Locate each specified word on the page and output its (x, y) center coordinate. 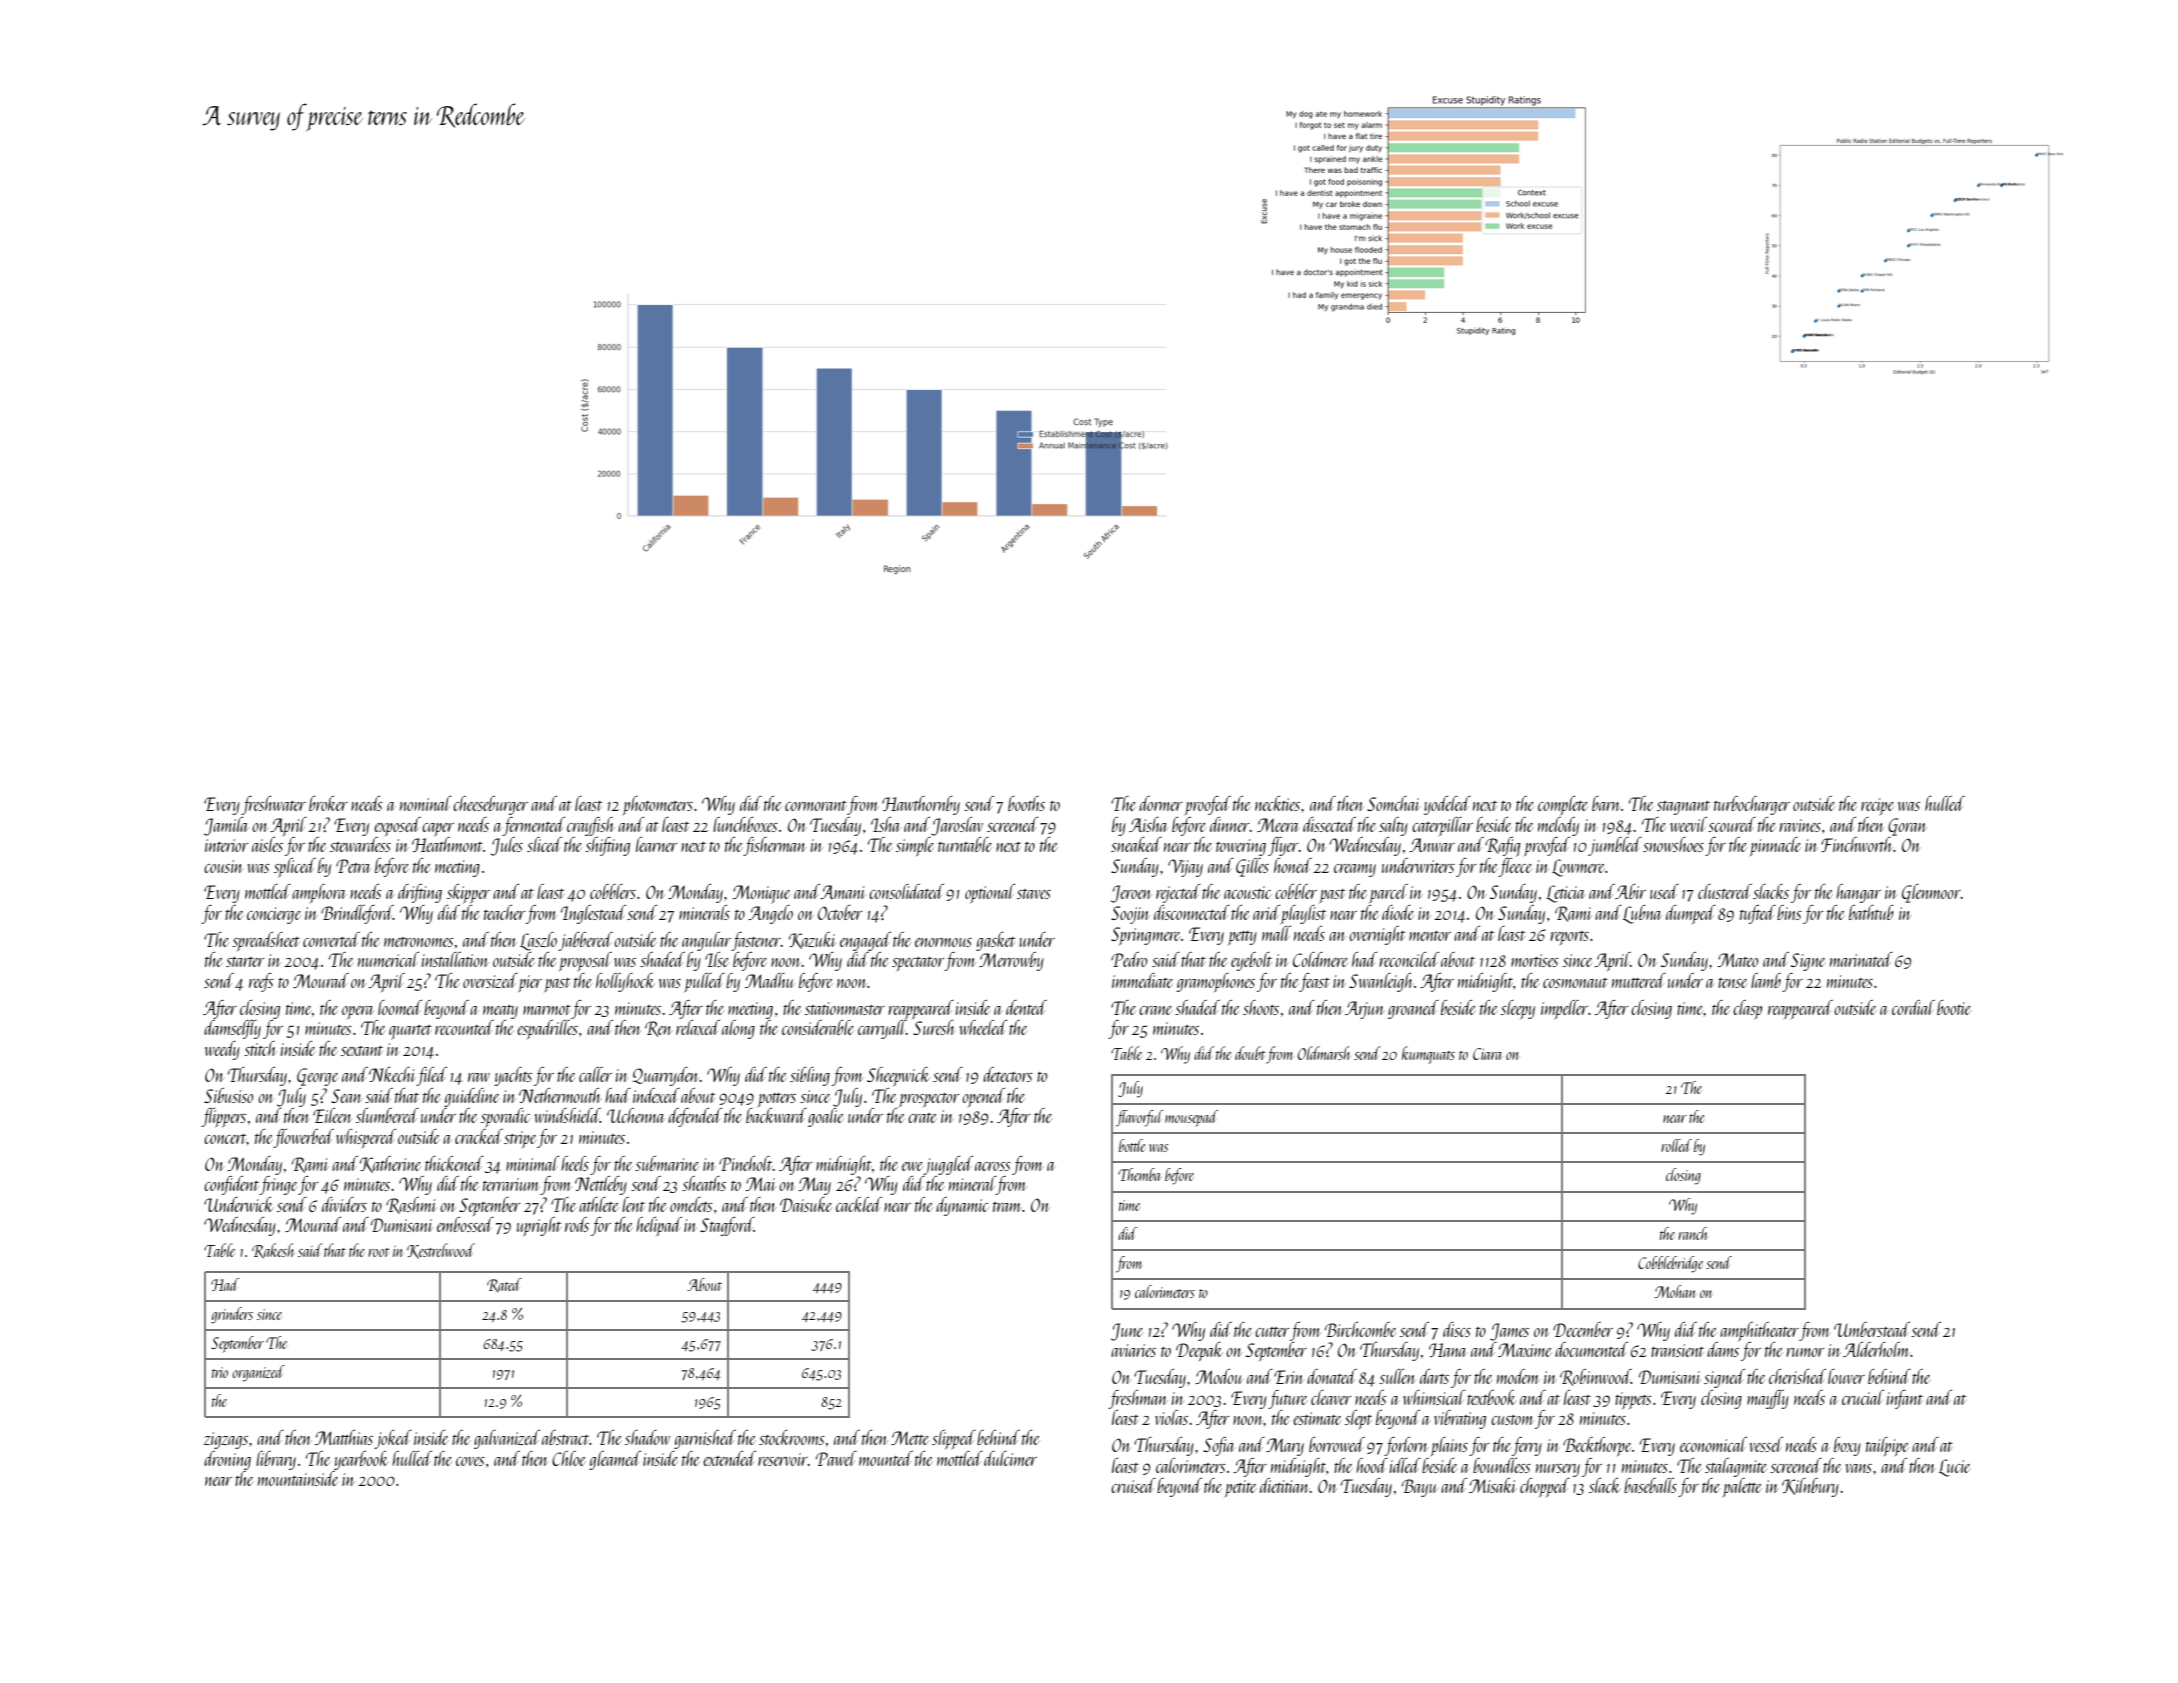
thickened (454, 1163)
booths (1026, 803)
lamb (1766, 980)
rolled (1676, 1145)
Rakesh (273, 1251)
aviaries (1133, 1350)
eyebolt (1251, 961)
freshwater (273, 805)
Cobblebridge (1670, 1264)
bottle (1132, 1145)
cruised (1133, 1485)
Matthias (344, 1437)
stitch (260, 1048)
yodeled (1447, 805)
